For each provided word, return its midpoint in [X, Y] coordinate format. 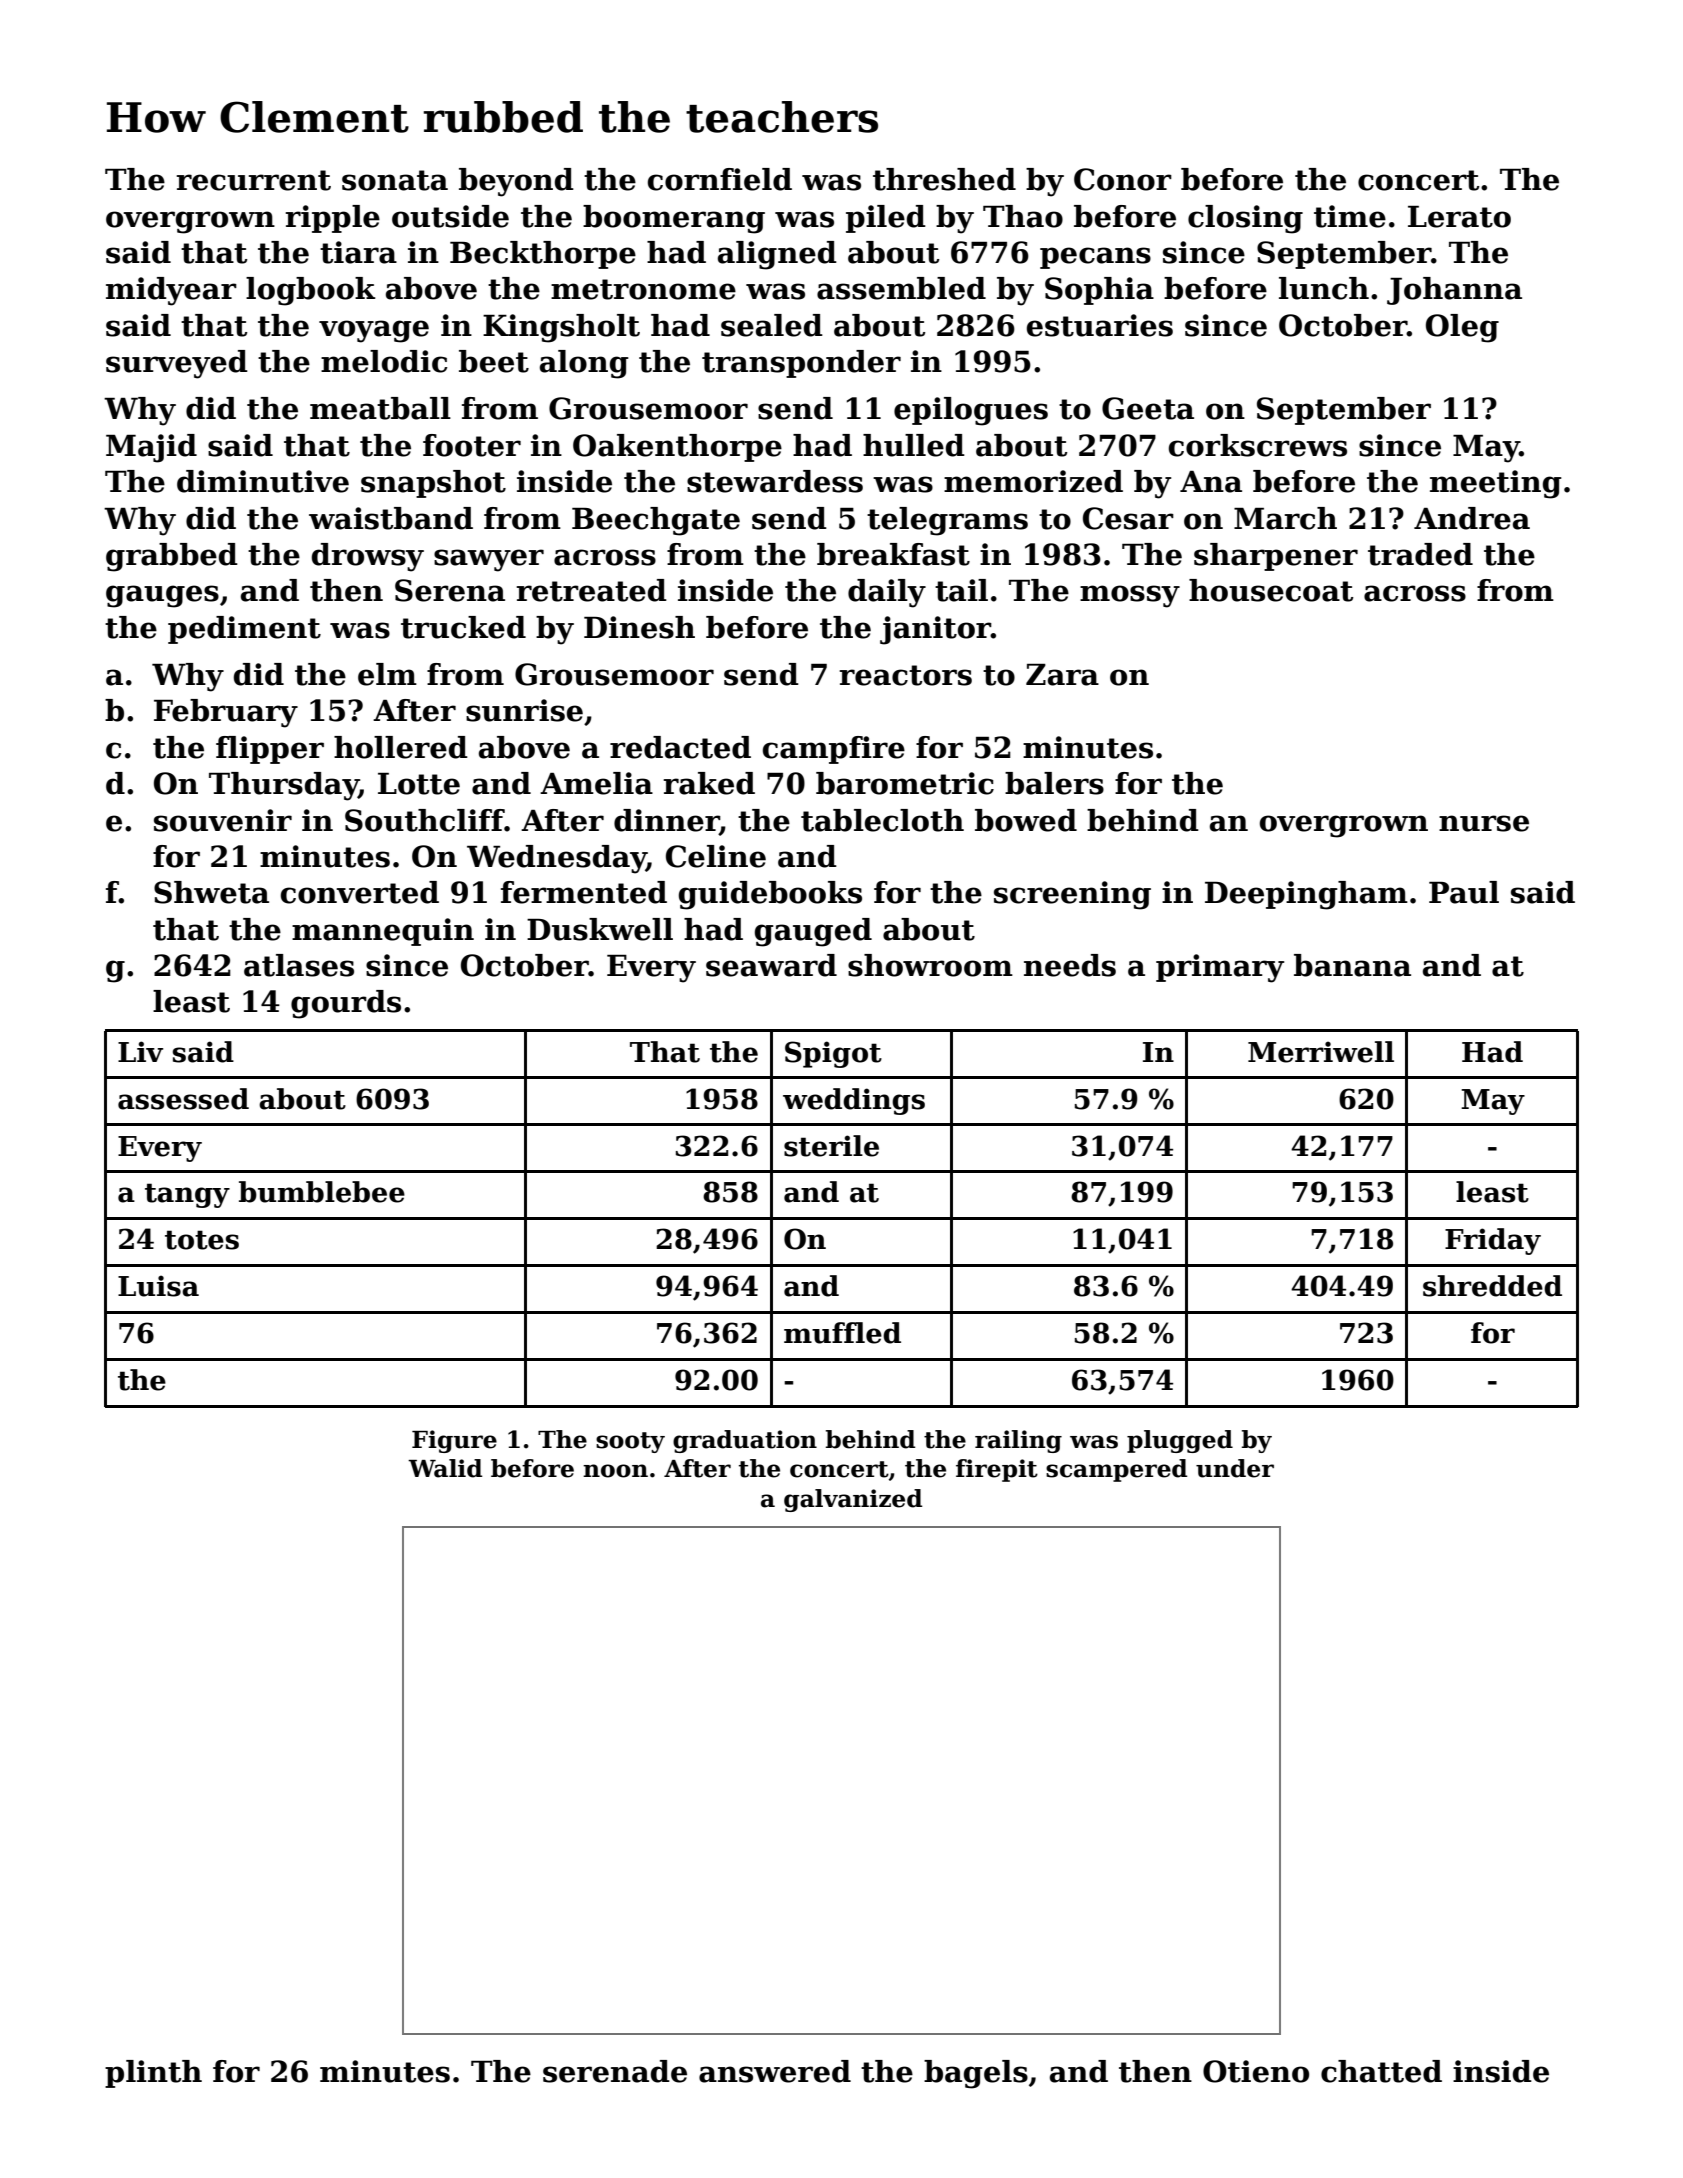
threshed [944, 179]
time [1350, 216]
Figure [454, 1441]
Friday [1493, 1241]
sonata [395, 180]
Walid [445, 1468]
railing [1018, 1441]
